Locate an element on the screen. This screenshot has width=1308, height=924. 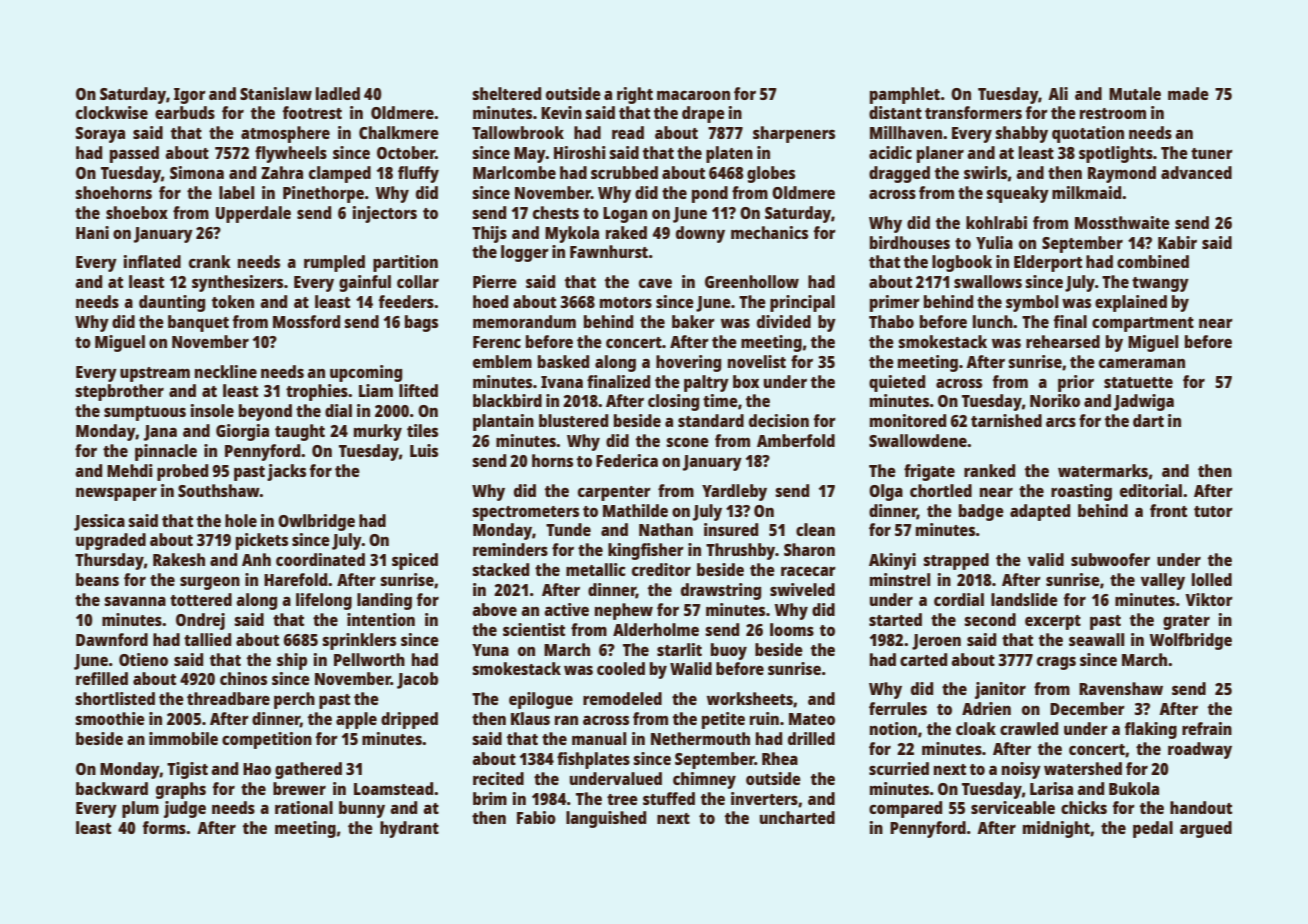
made is located at coordinates (1188, 93).
